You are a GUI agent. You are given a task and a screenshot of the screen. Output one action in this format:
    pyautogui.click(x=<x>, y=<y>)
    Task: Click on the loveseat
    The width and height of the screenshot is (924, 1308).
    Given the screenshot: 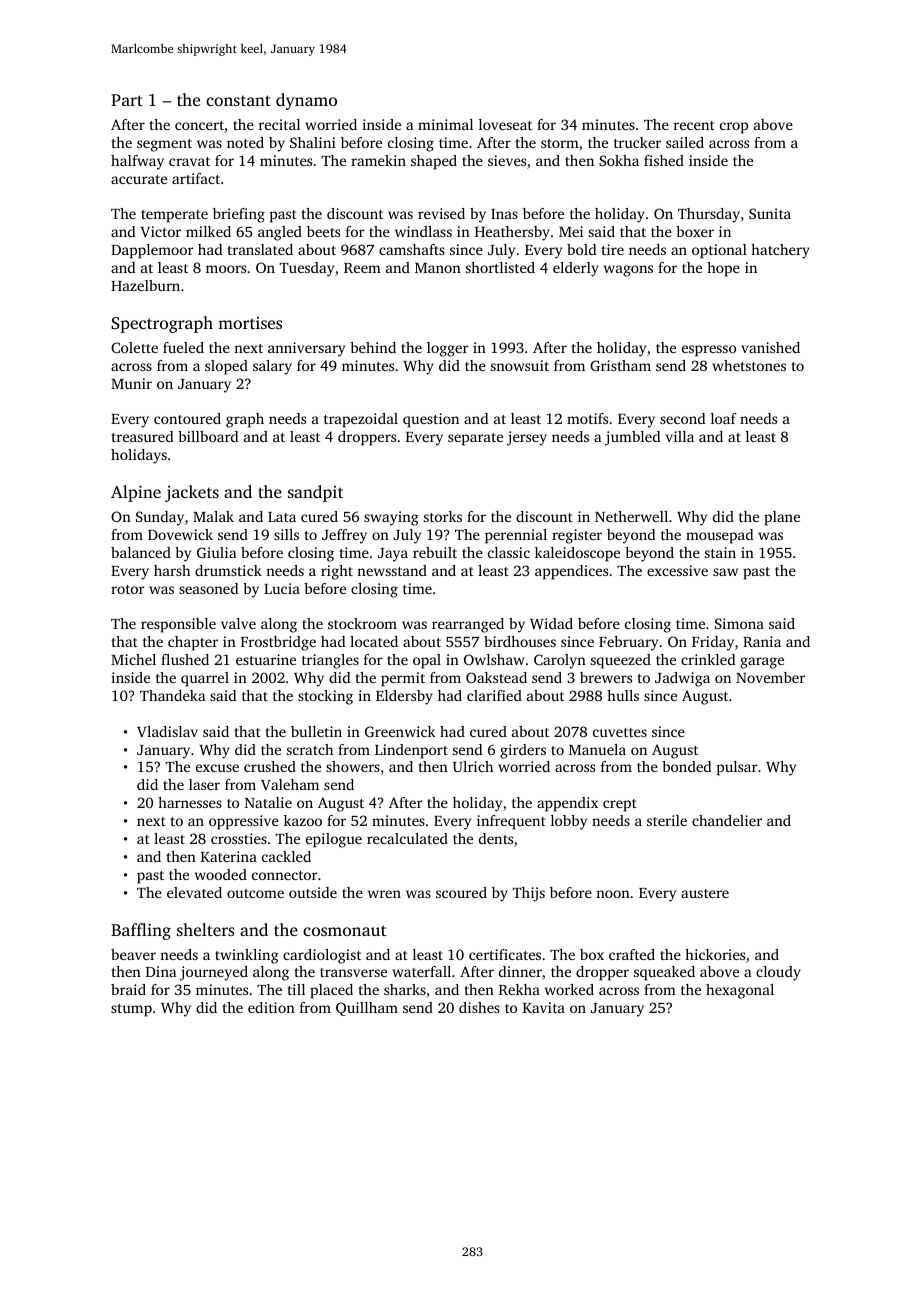 What is the action you would take?
    pyautogui.click(x=505, y=124)
